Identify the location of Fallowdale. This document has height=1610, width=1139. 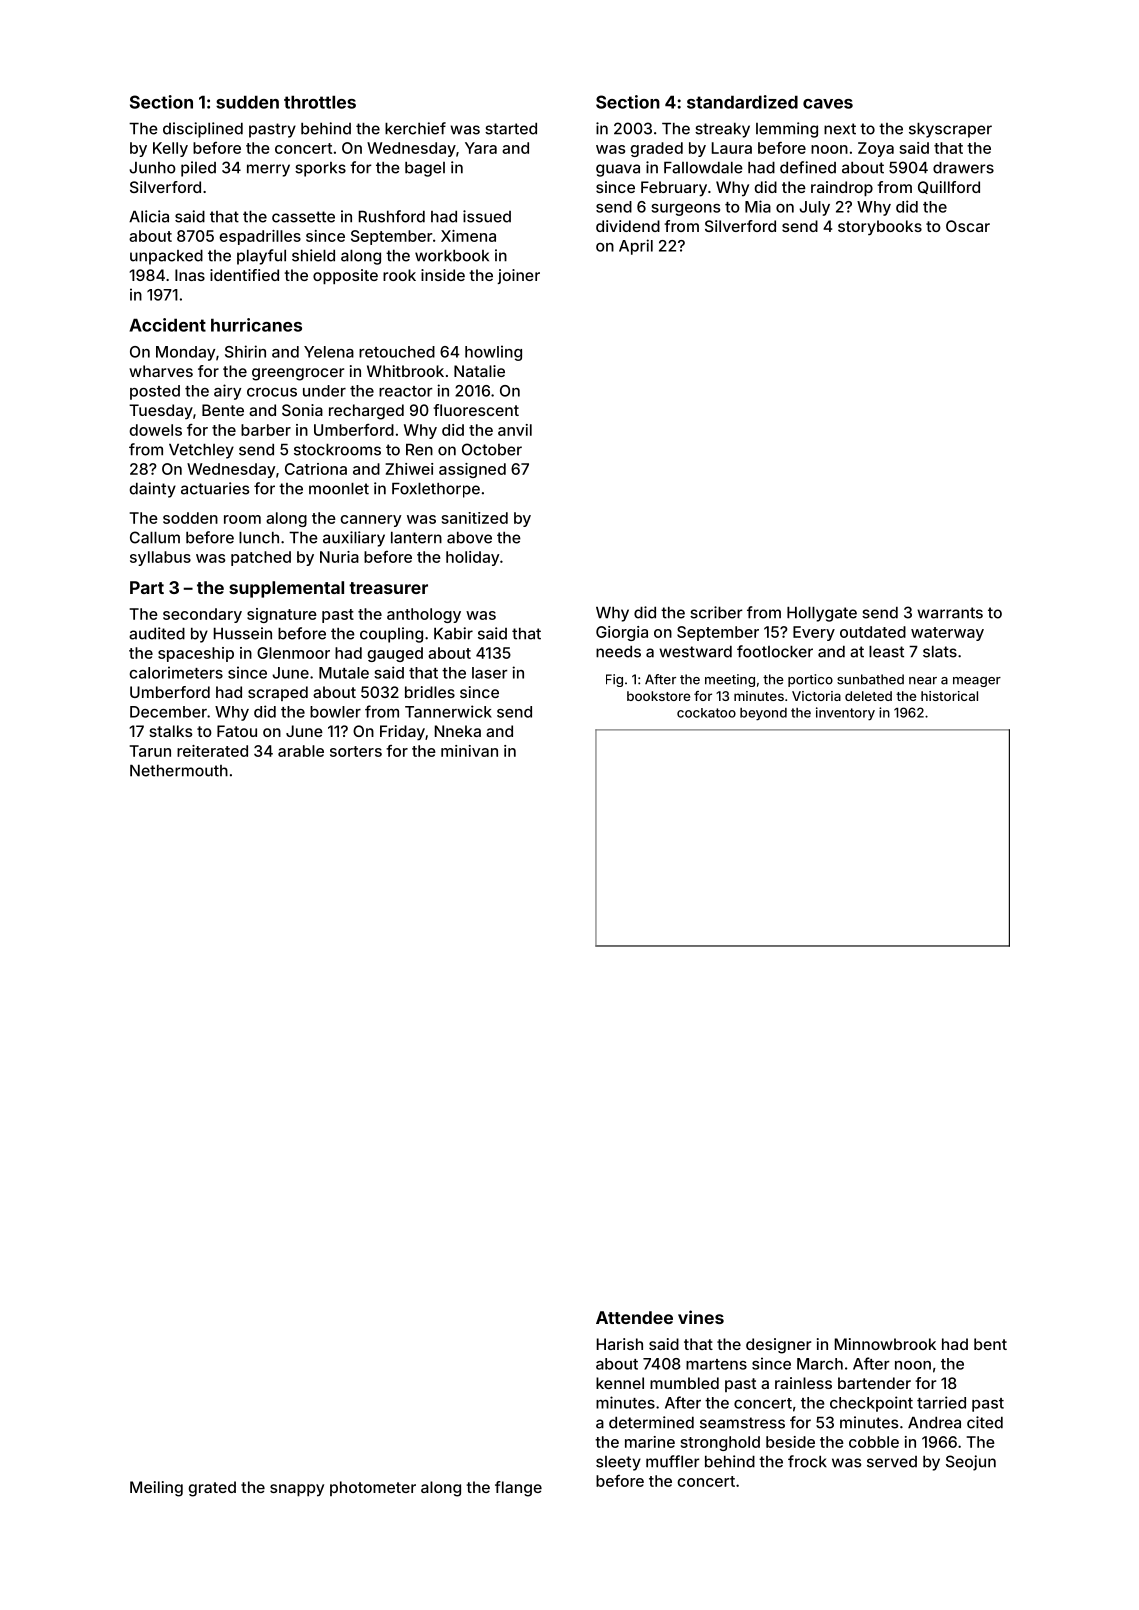
(703, 168).
